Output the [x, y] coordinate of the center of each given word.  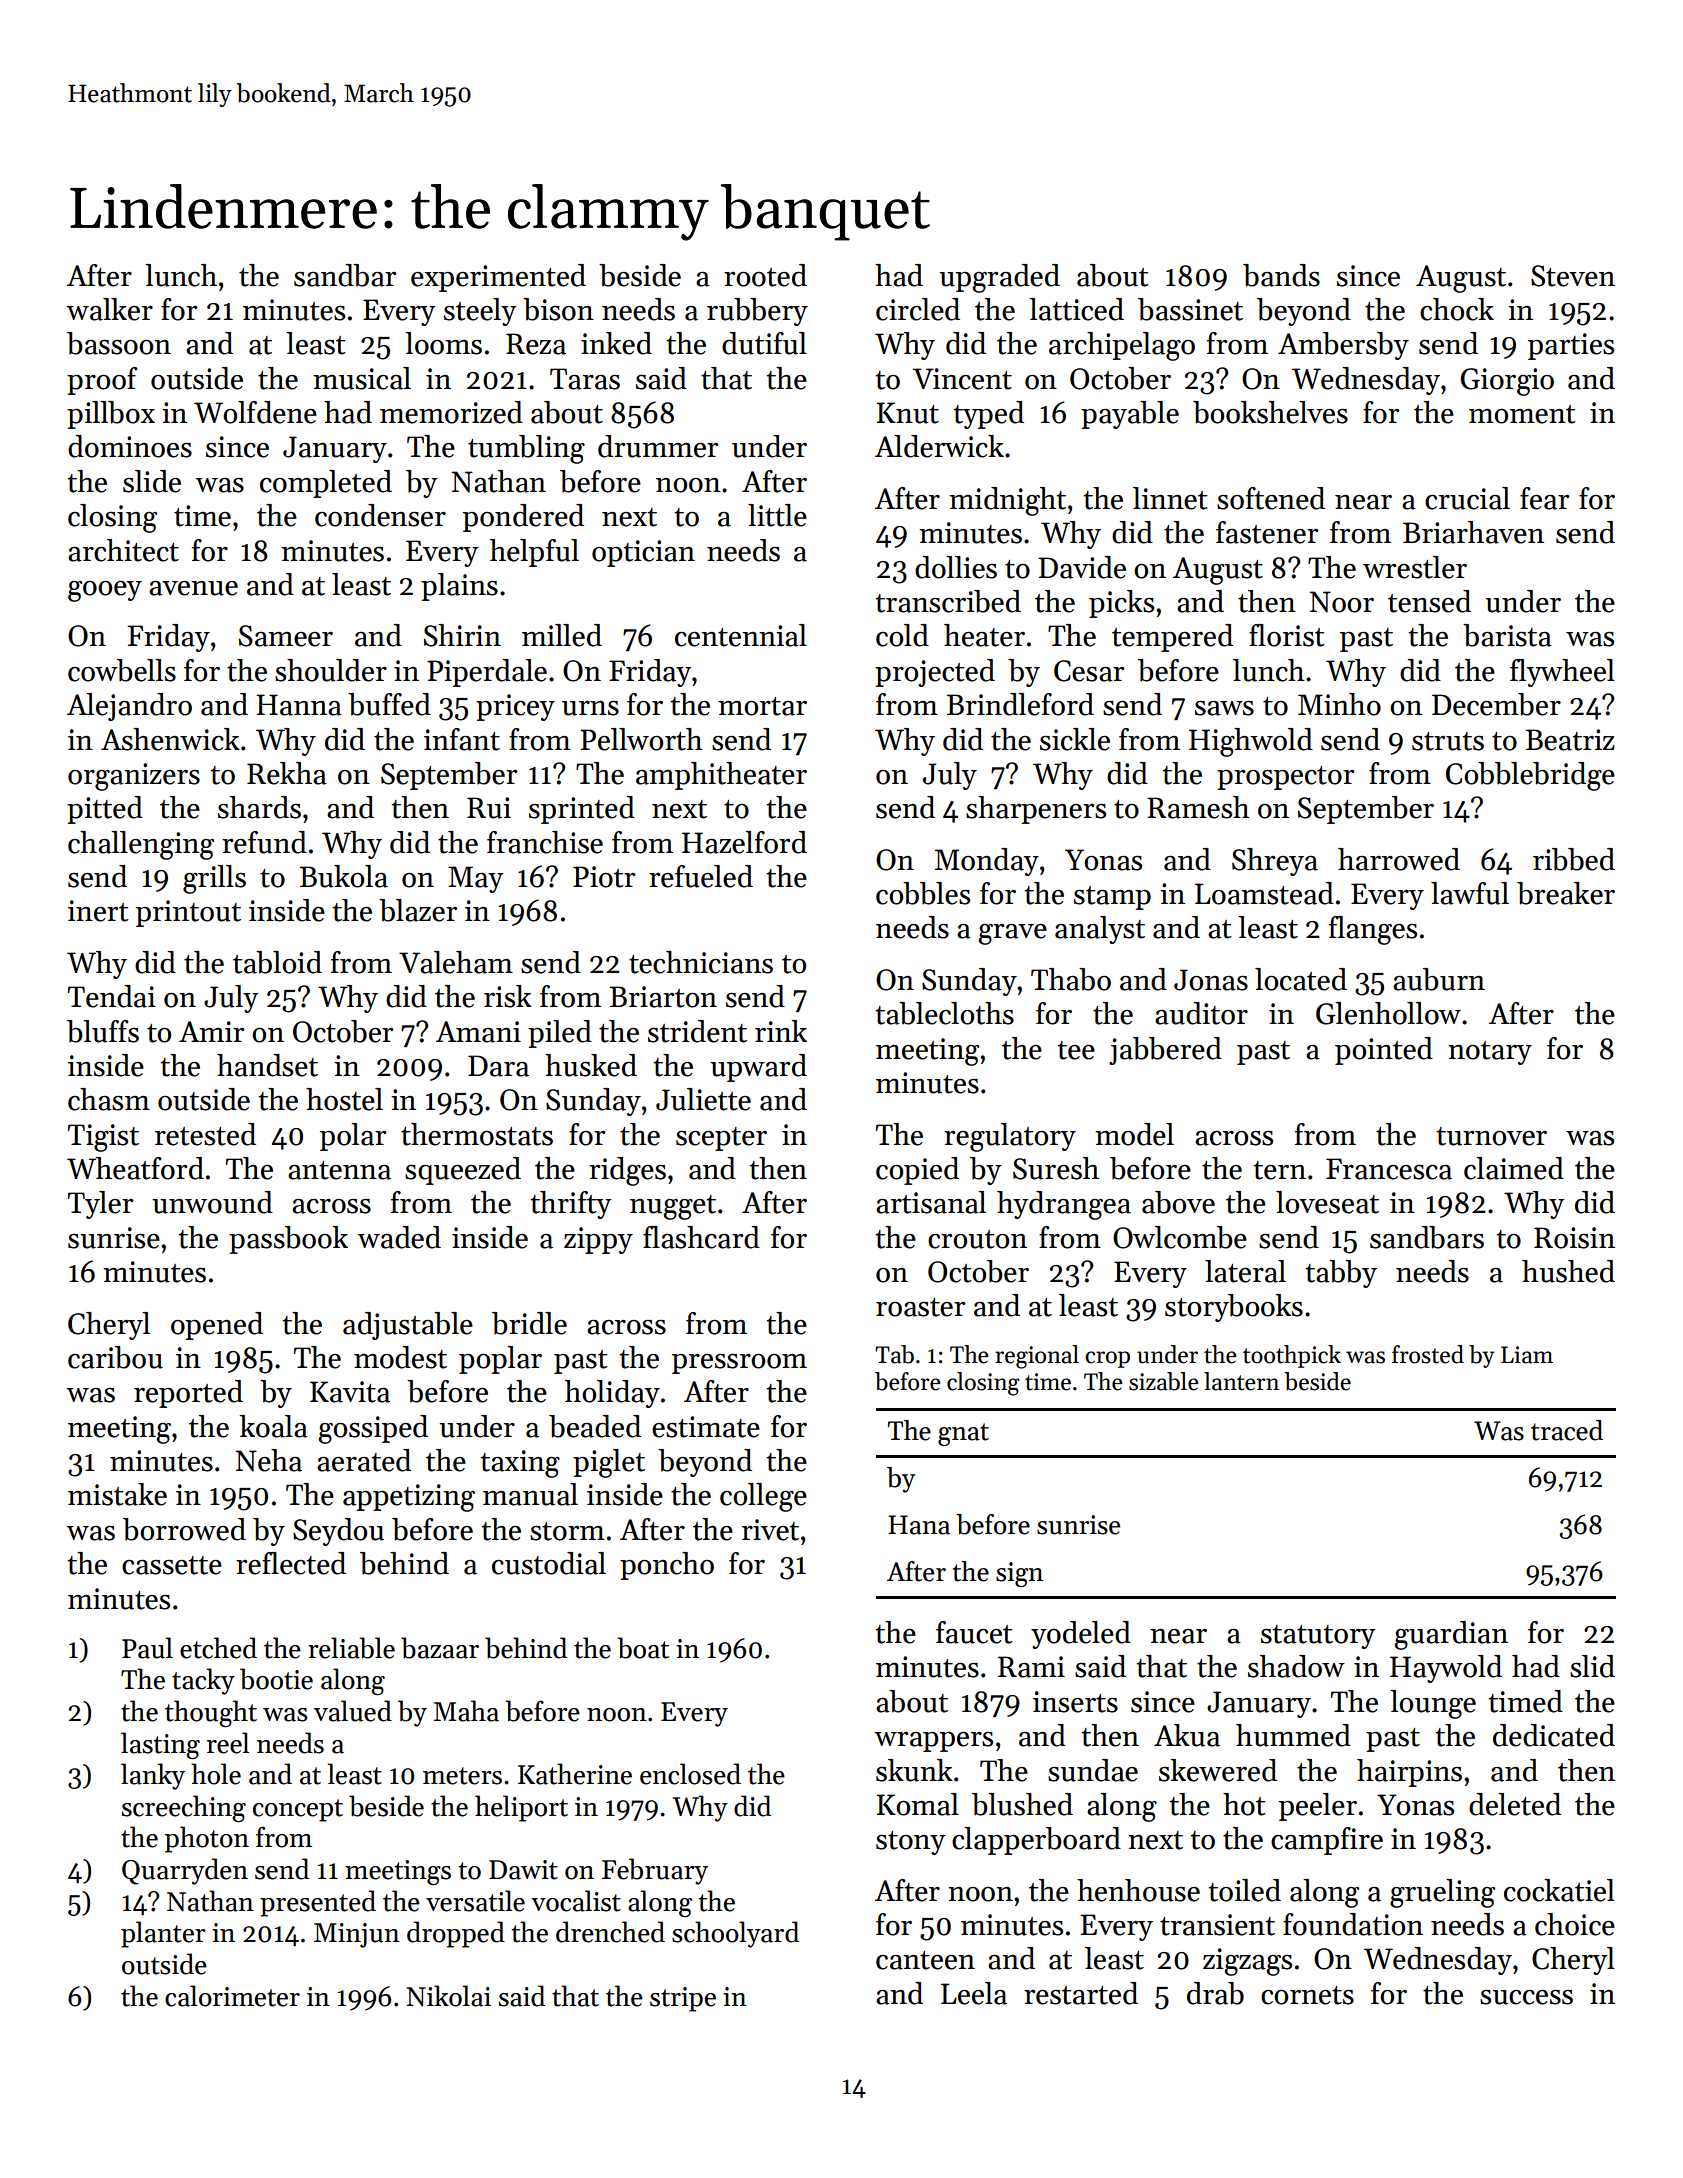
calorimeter [232, 1996]
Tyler [100, 1205]
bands [1281, 275]
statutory [1318, 1637]
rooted [765, 275]
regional [1037, 1357]
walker [109, 309]
